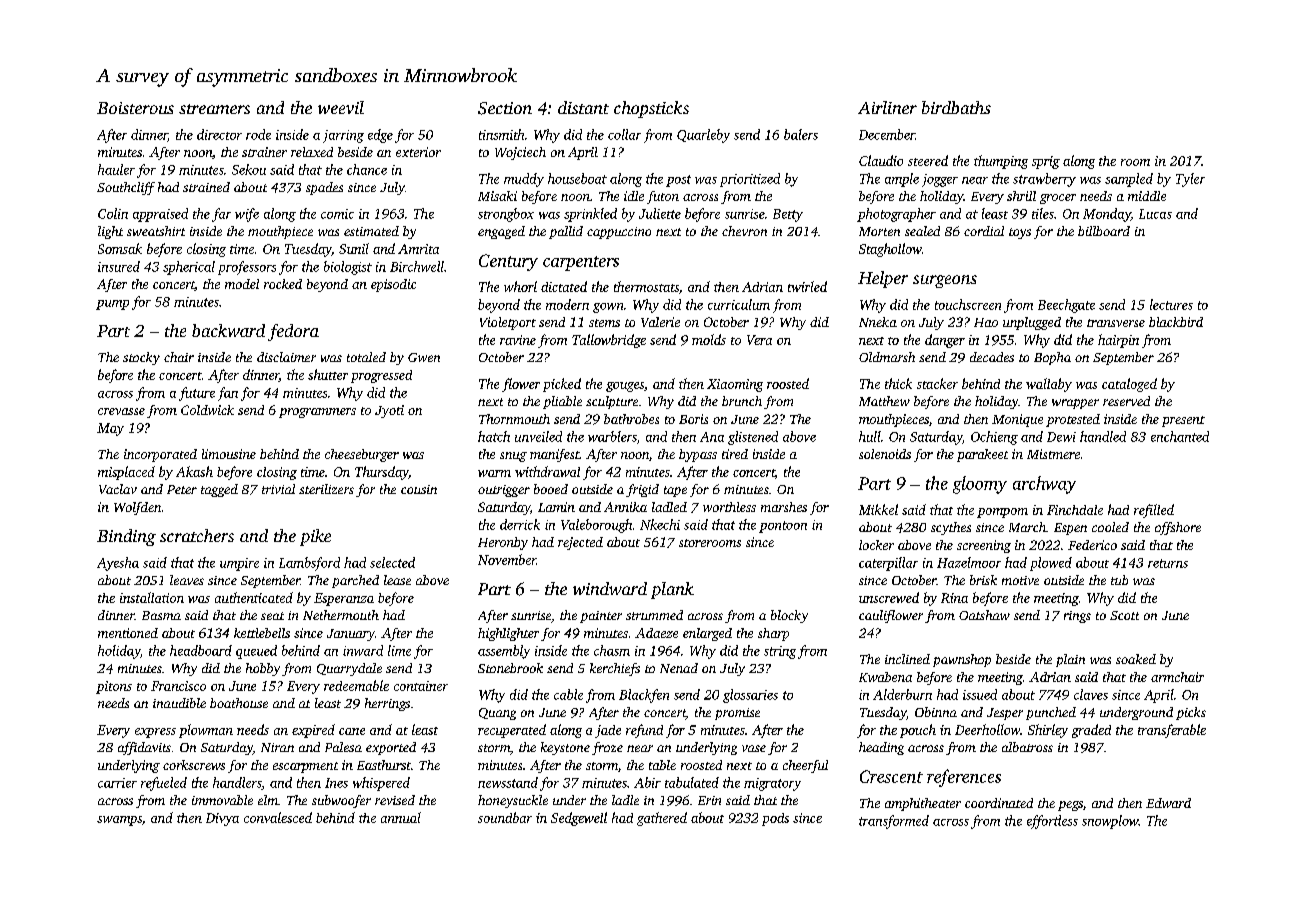  What do you see at coordinates (968, 304) in the document?
I see `touchscreen` at bounding box center [968, 304].
